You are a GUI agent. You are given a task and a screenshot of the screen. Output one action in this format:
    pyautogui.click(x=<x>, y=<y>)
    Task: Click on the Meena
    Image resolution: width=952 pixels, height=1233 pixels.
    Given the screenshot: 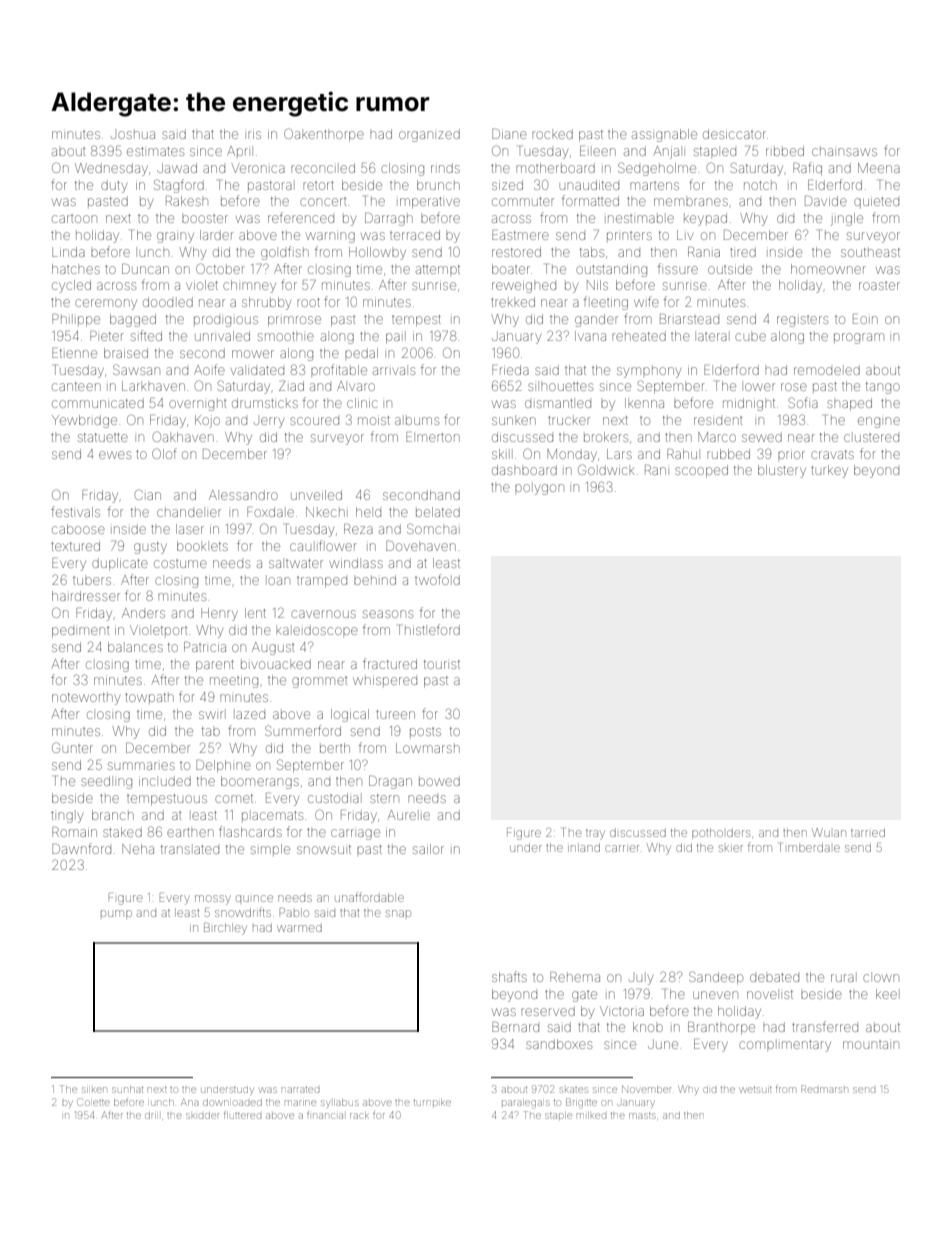 What is the action you would take?
    pyautogui.click(x=879, y=168)
